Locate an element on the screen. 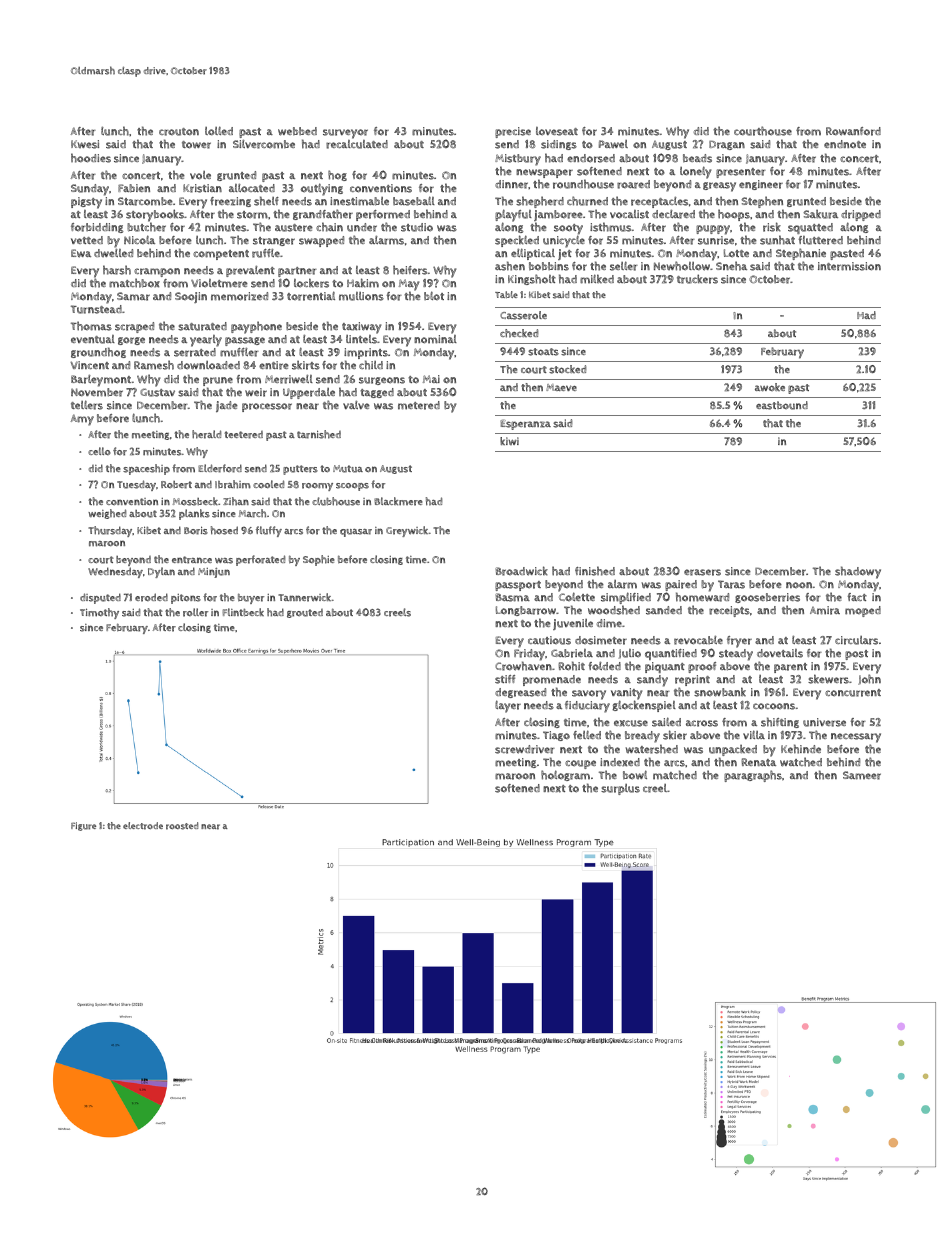 The width and height of the screenshot is (952, 1233). fluttered is located at coordinates (821, 240).
